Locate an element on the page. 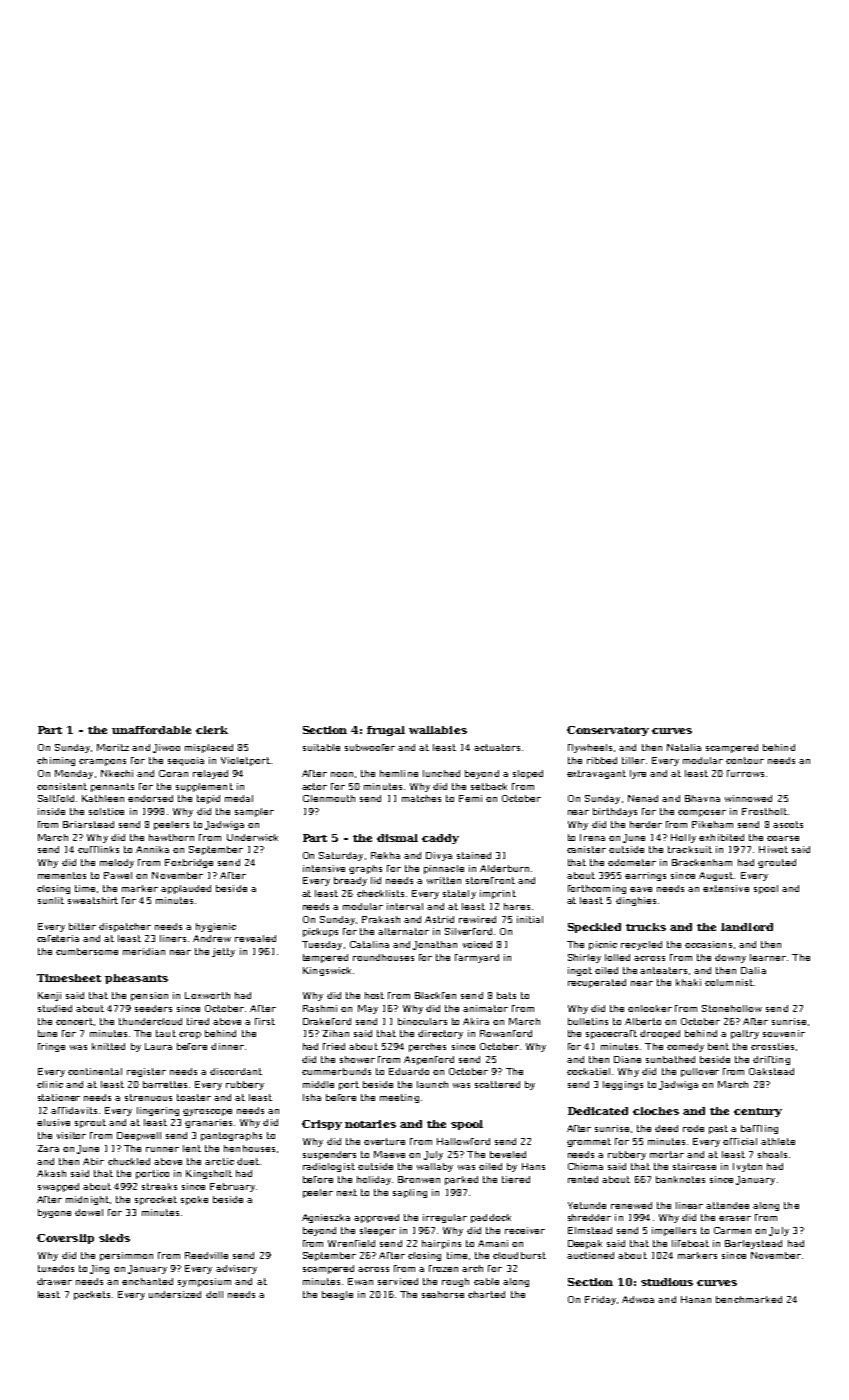  wallabies is located at coordinates (438, 730).
